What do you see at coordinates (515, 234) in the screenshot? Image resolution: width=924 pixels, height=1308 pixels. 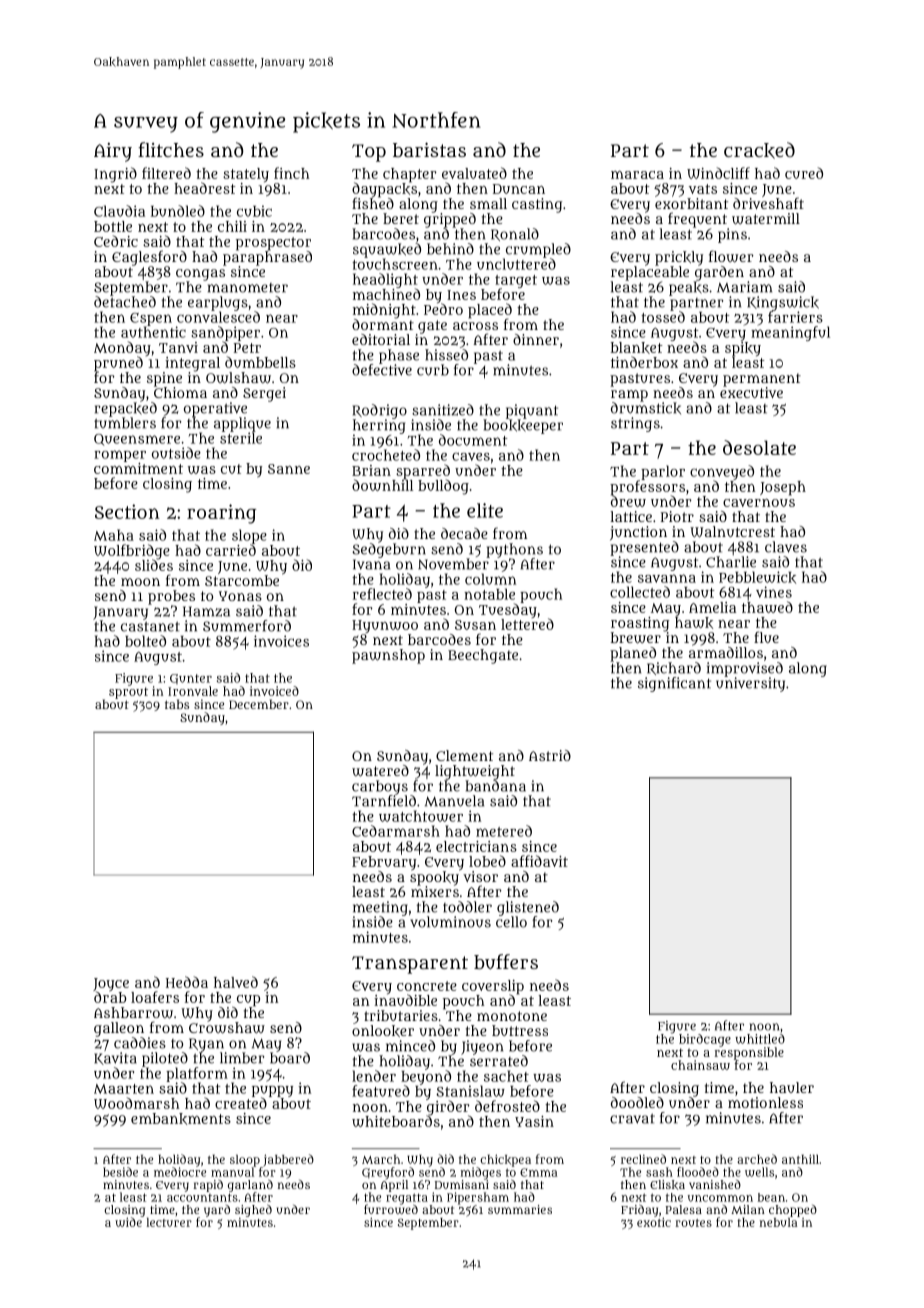 I see `Ronald` at bounding box center [515, 234].
